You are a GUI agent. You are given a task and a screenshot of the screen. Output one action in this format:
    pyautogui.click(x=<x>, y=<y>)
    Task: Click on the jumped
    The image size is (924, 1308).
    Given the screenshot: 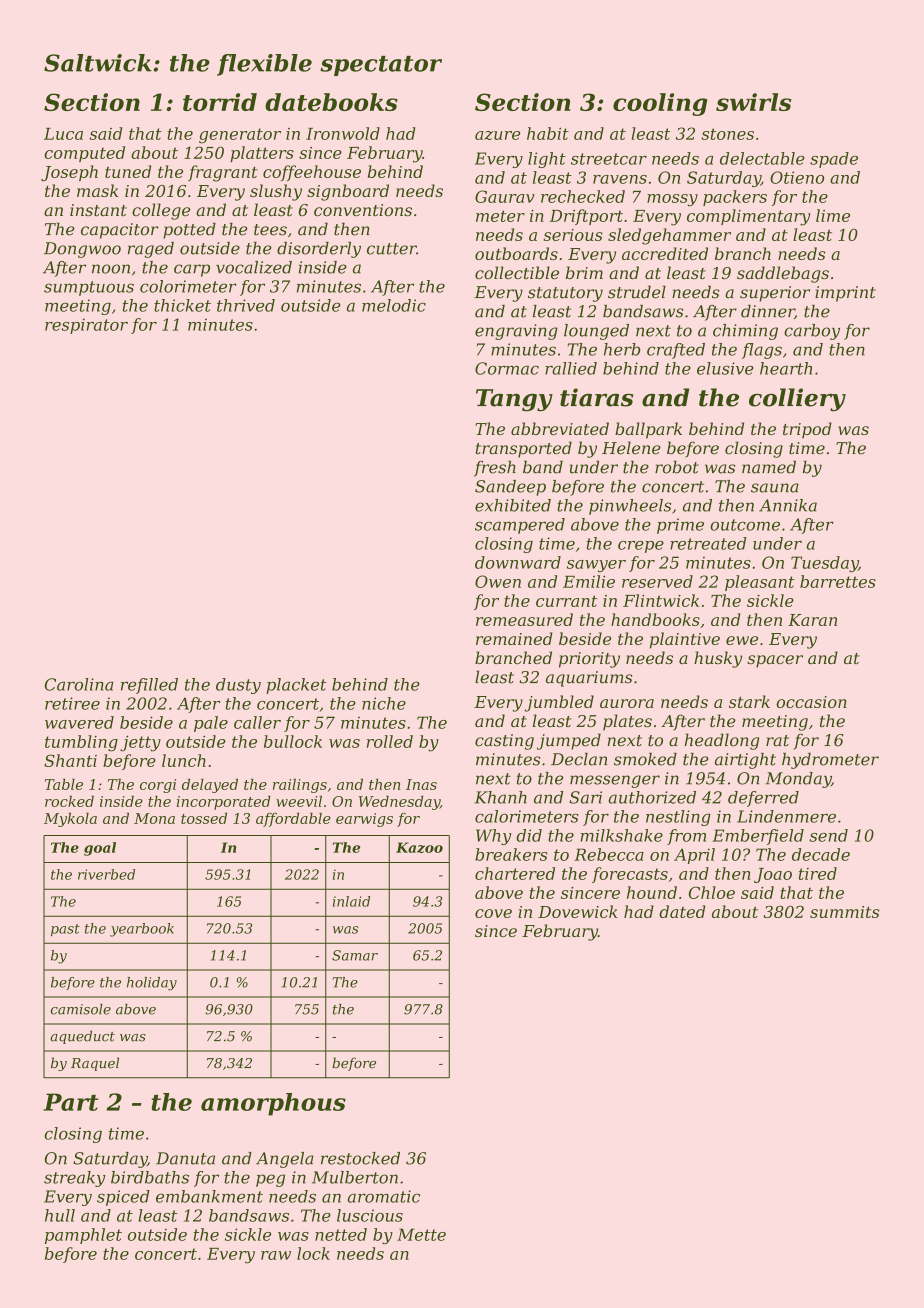 What is the action you would take?
    pyautogui.click(x=569, y=741)
